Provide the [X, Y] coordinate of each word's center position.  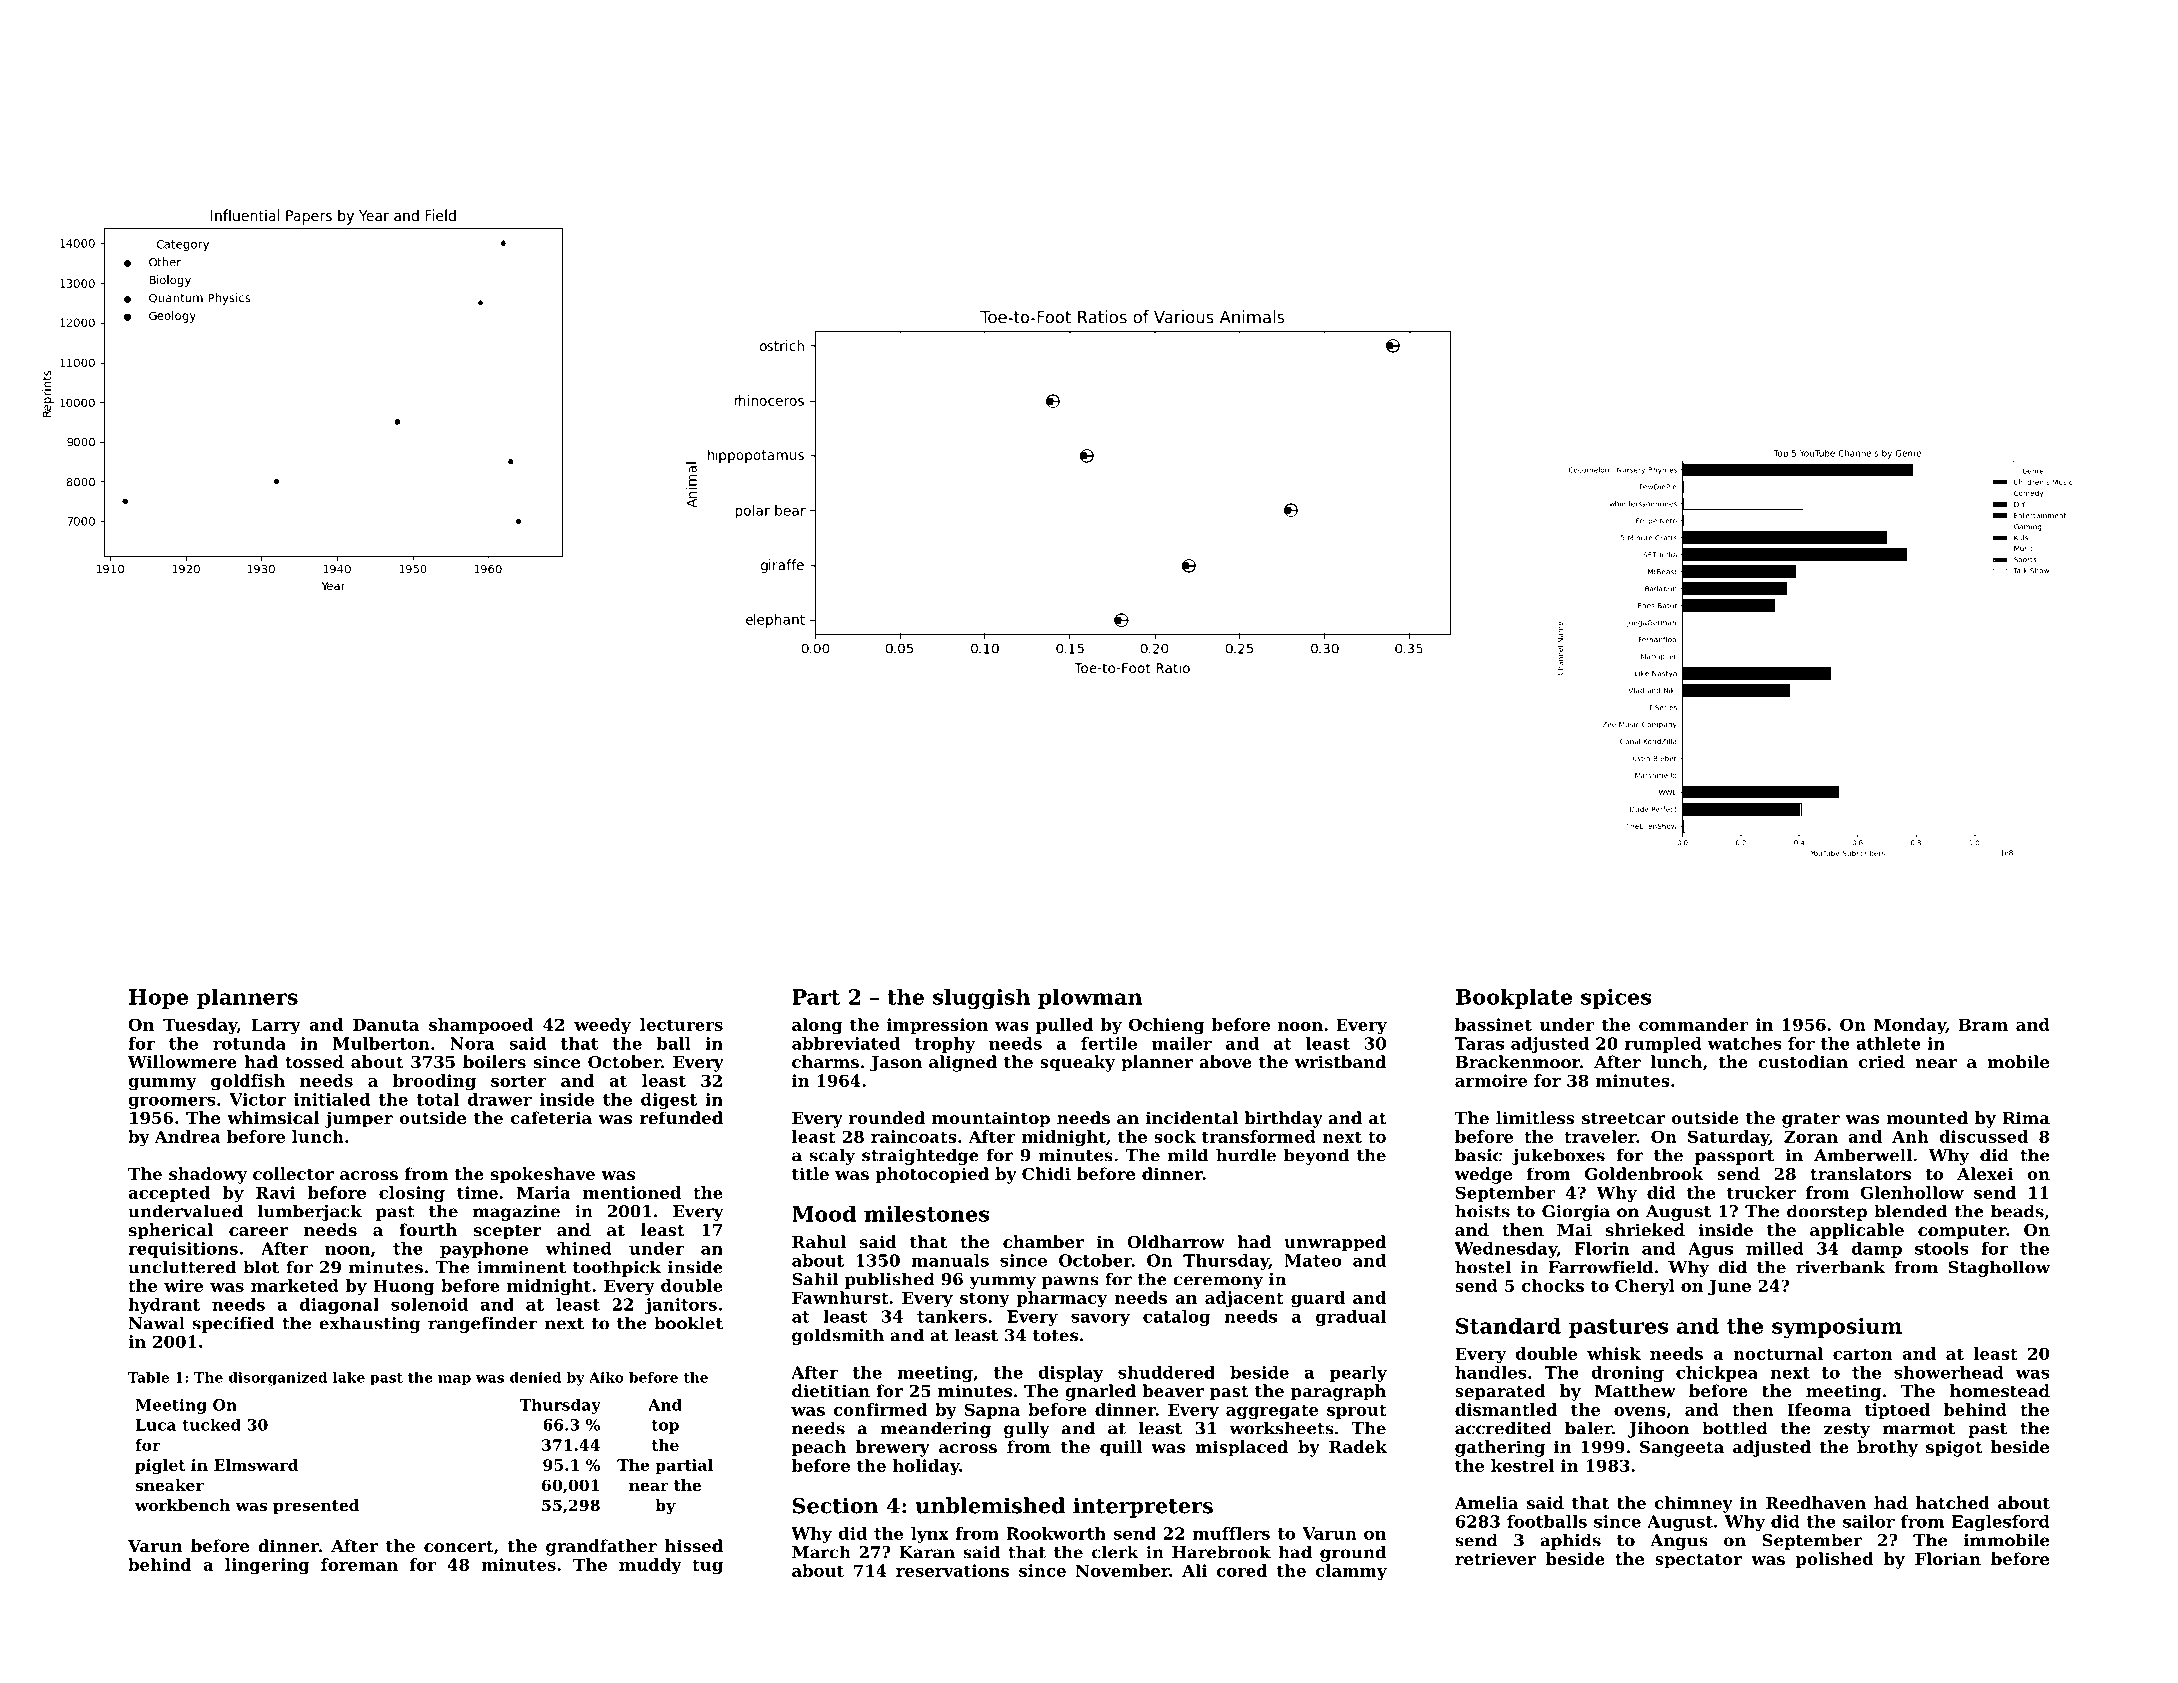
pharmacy [1061, 1299]
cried [1882, 1061]
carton [1863, 1354]
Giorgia [1576, 1213]
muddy [650, 1566]
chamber [1043, 1241]
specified [234, 1324]
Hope [158, 999]
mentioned [632, 1192]
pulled [1065, 1026]
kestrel [1523, 1465]
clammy [1351, 1572]
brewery [893, 1448]
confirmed [880, 1409]
